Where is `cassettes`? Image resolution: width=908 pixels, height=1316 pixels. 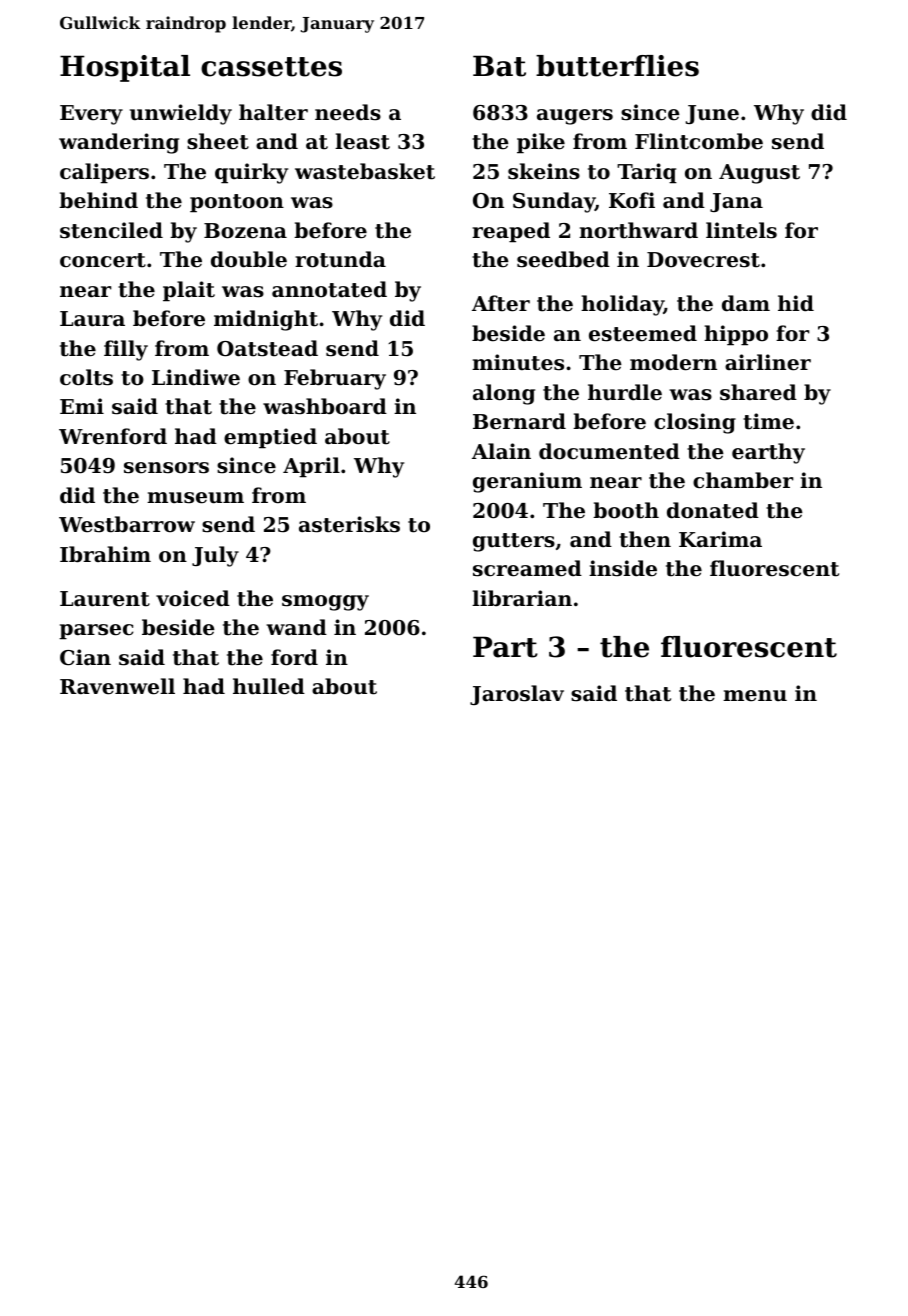
cassettes is located at coordinates (271, 67).
